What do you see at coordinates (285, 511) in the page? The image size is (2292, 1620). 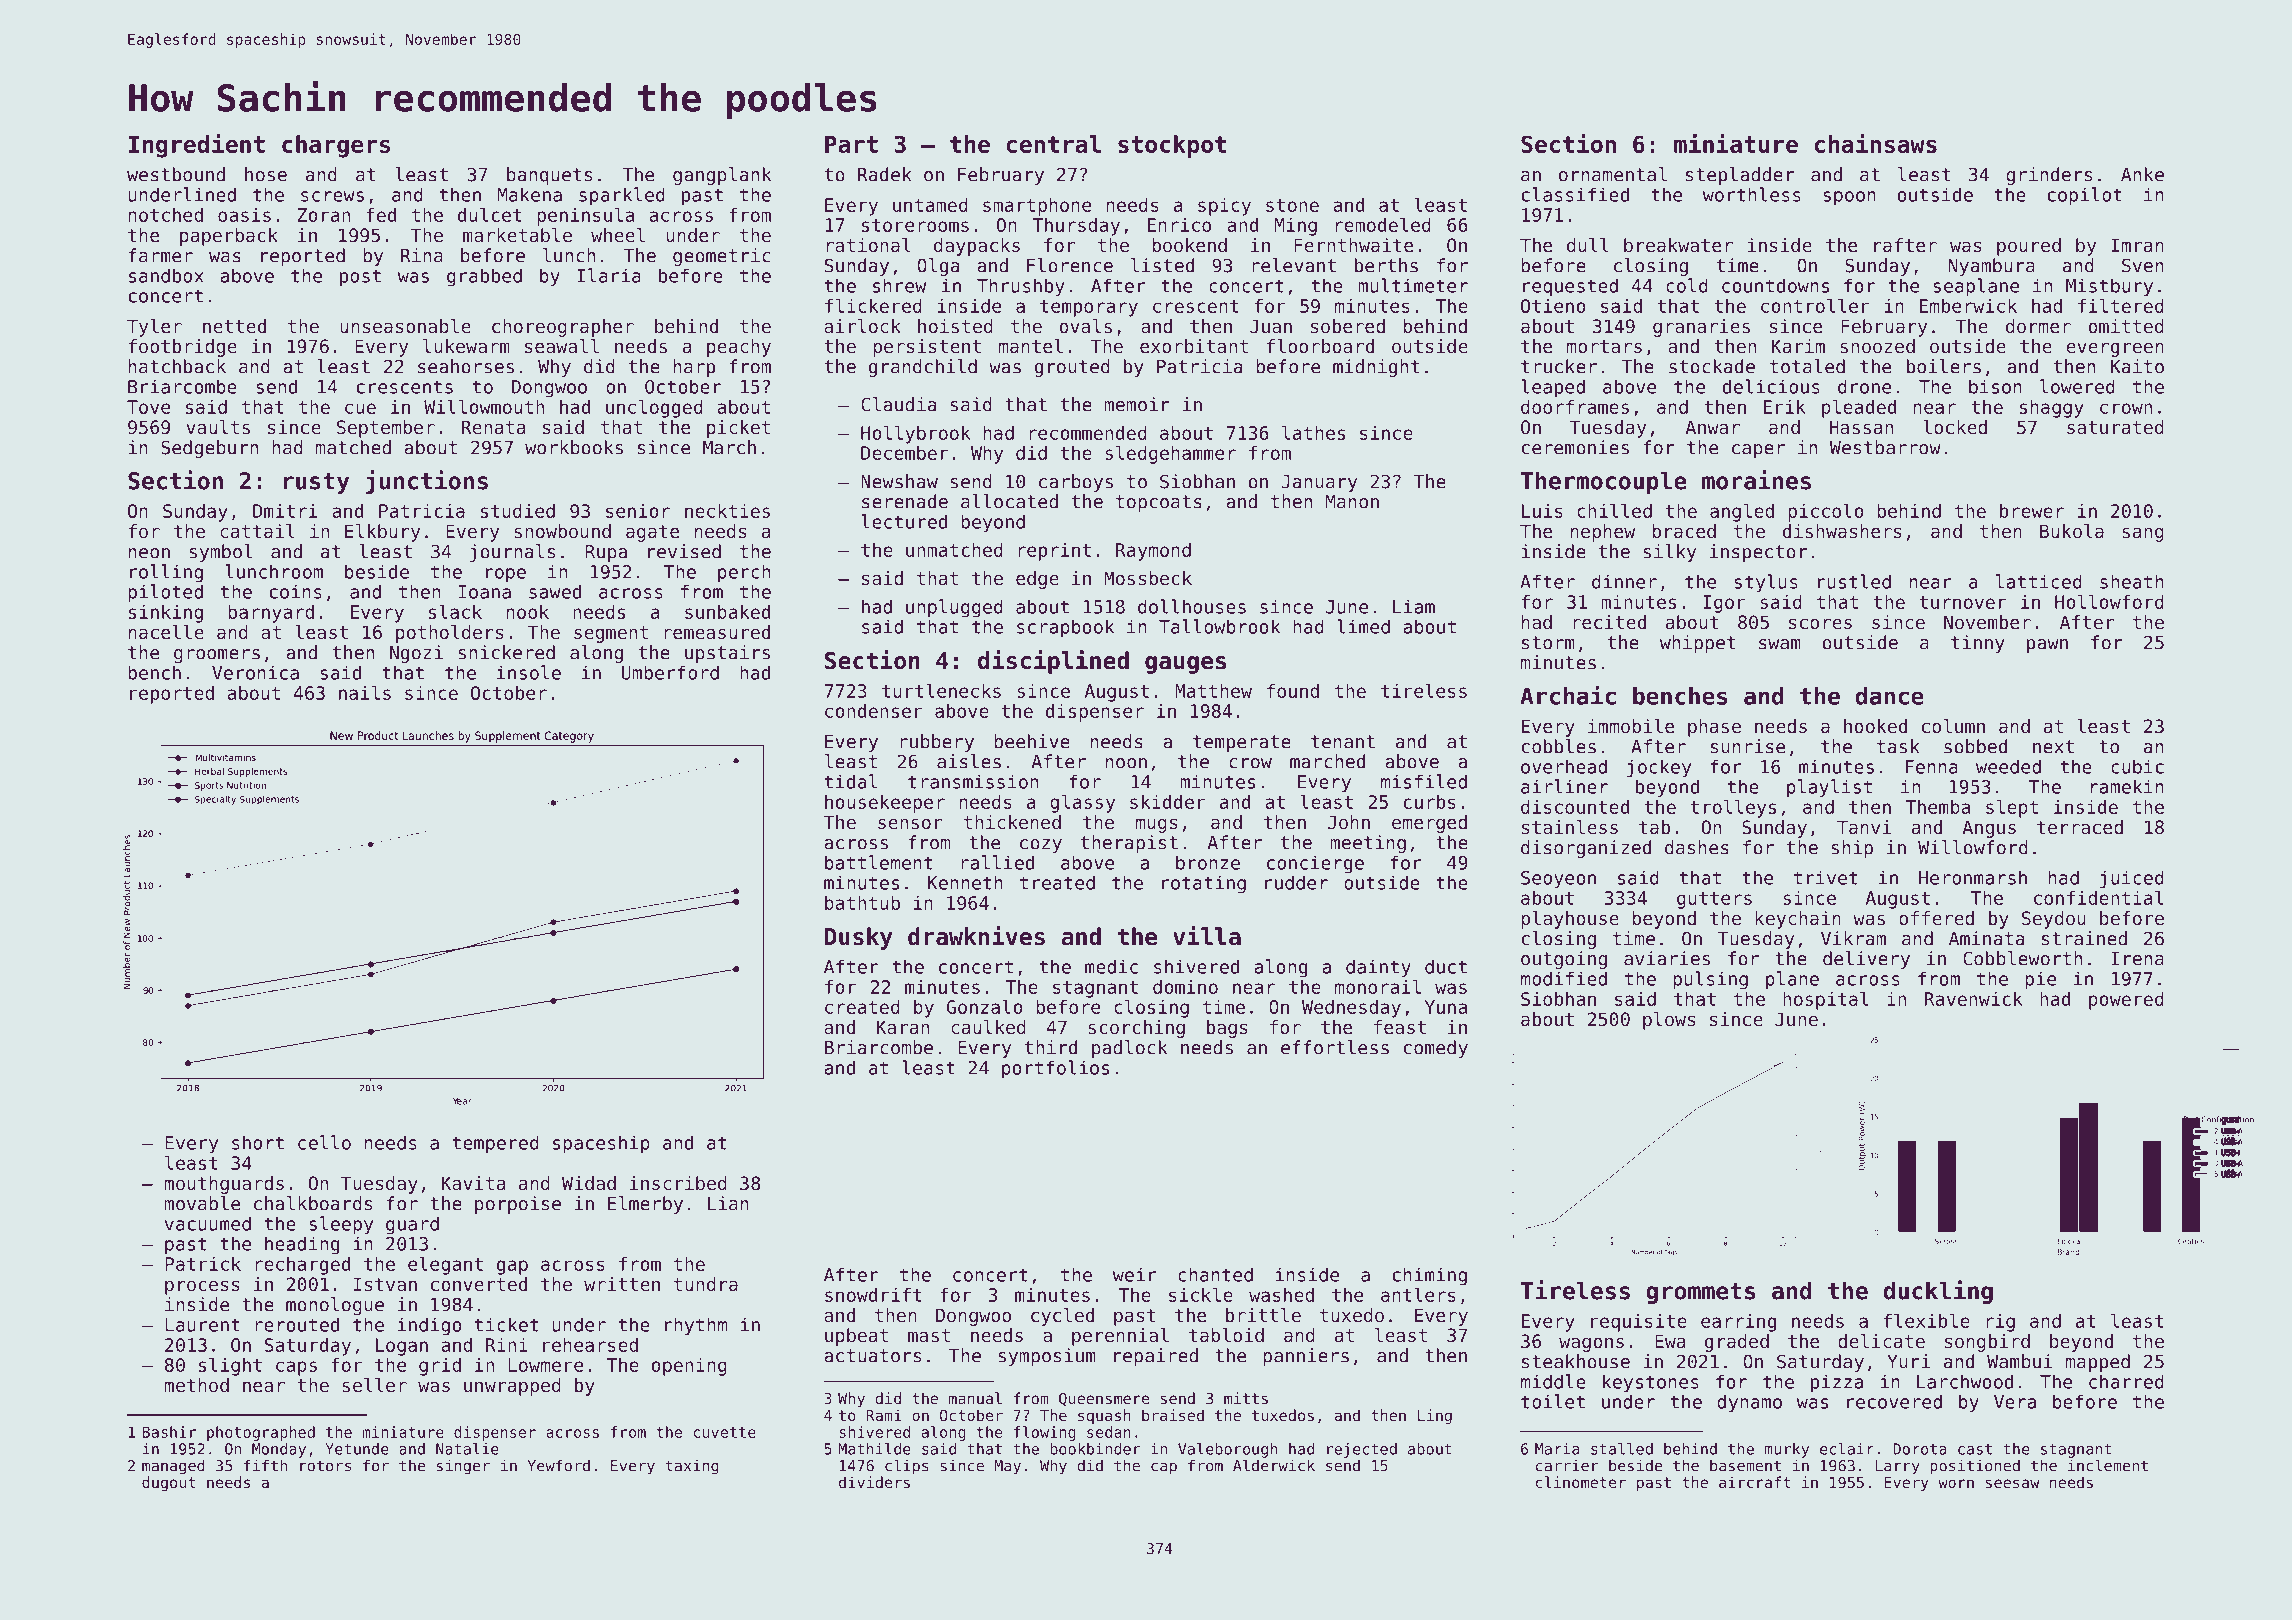 I see `Dmitri` at bounding box center [285, 511].
